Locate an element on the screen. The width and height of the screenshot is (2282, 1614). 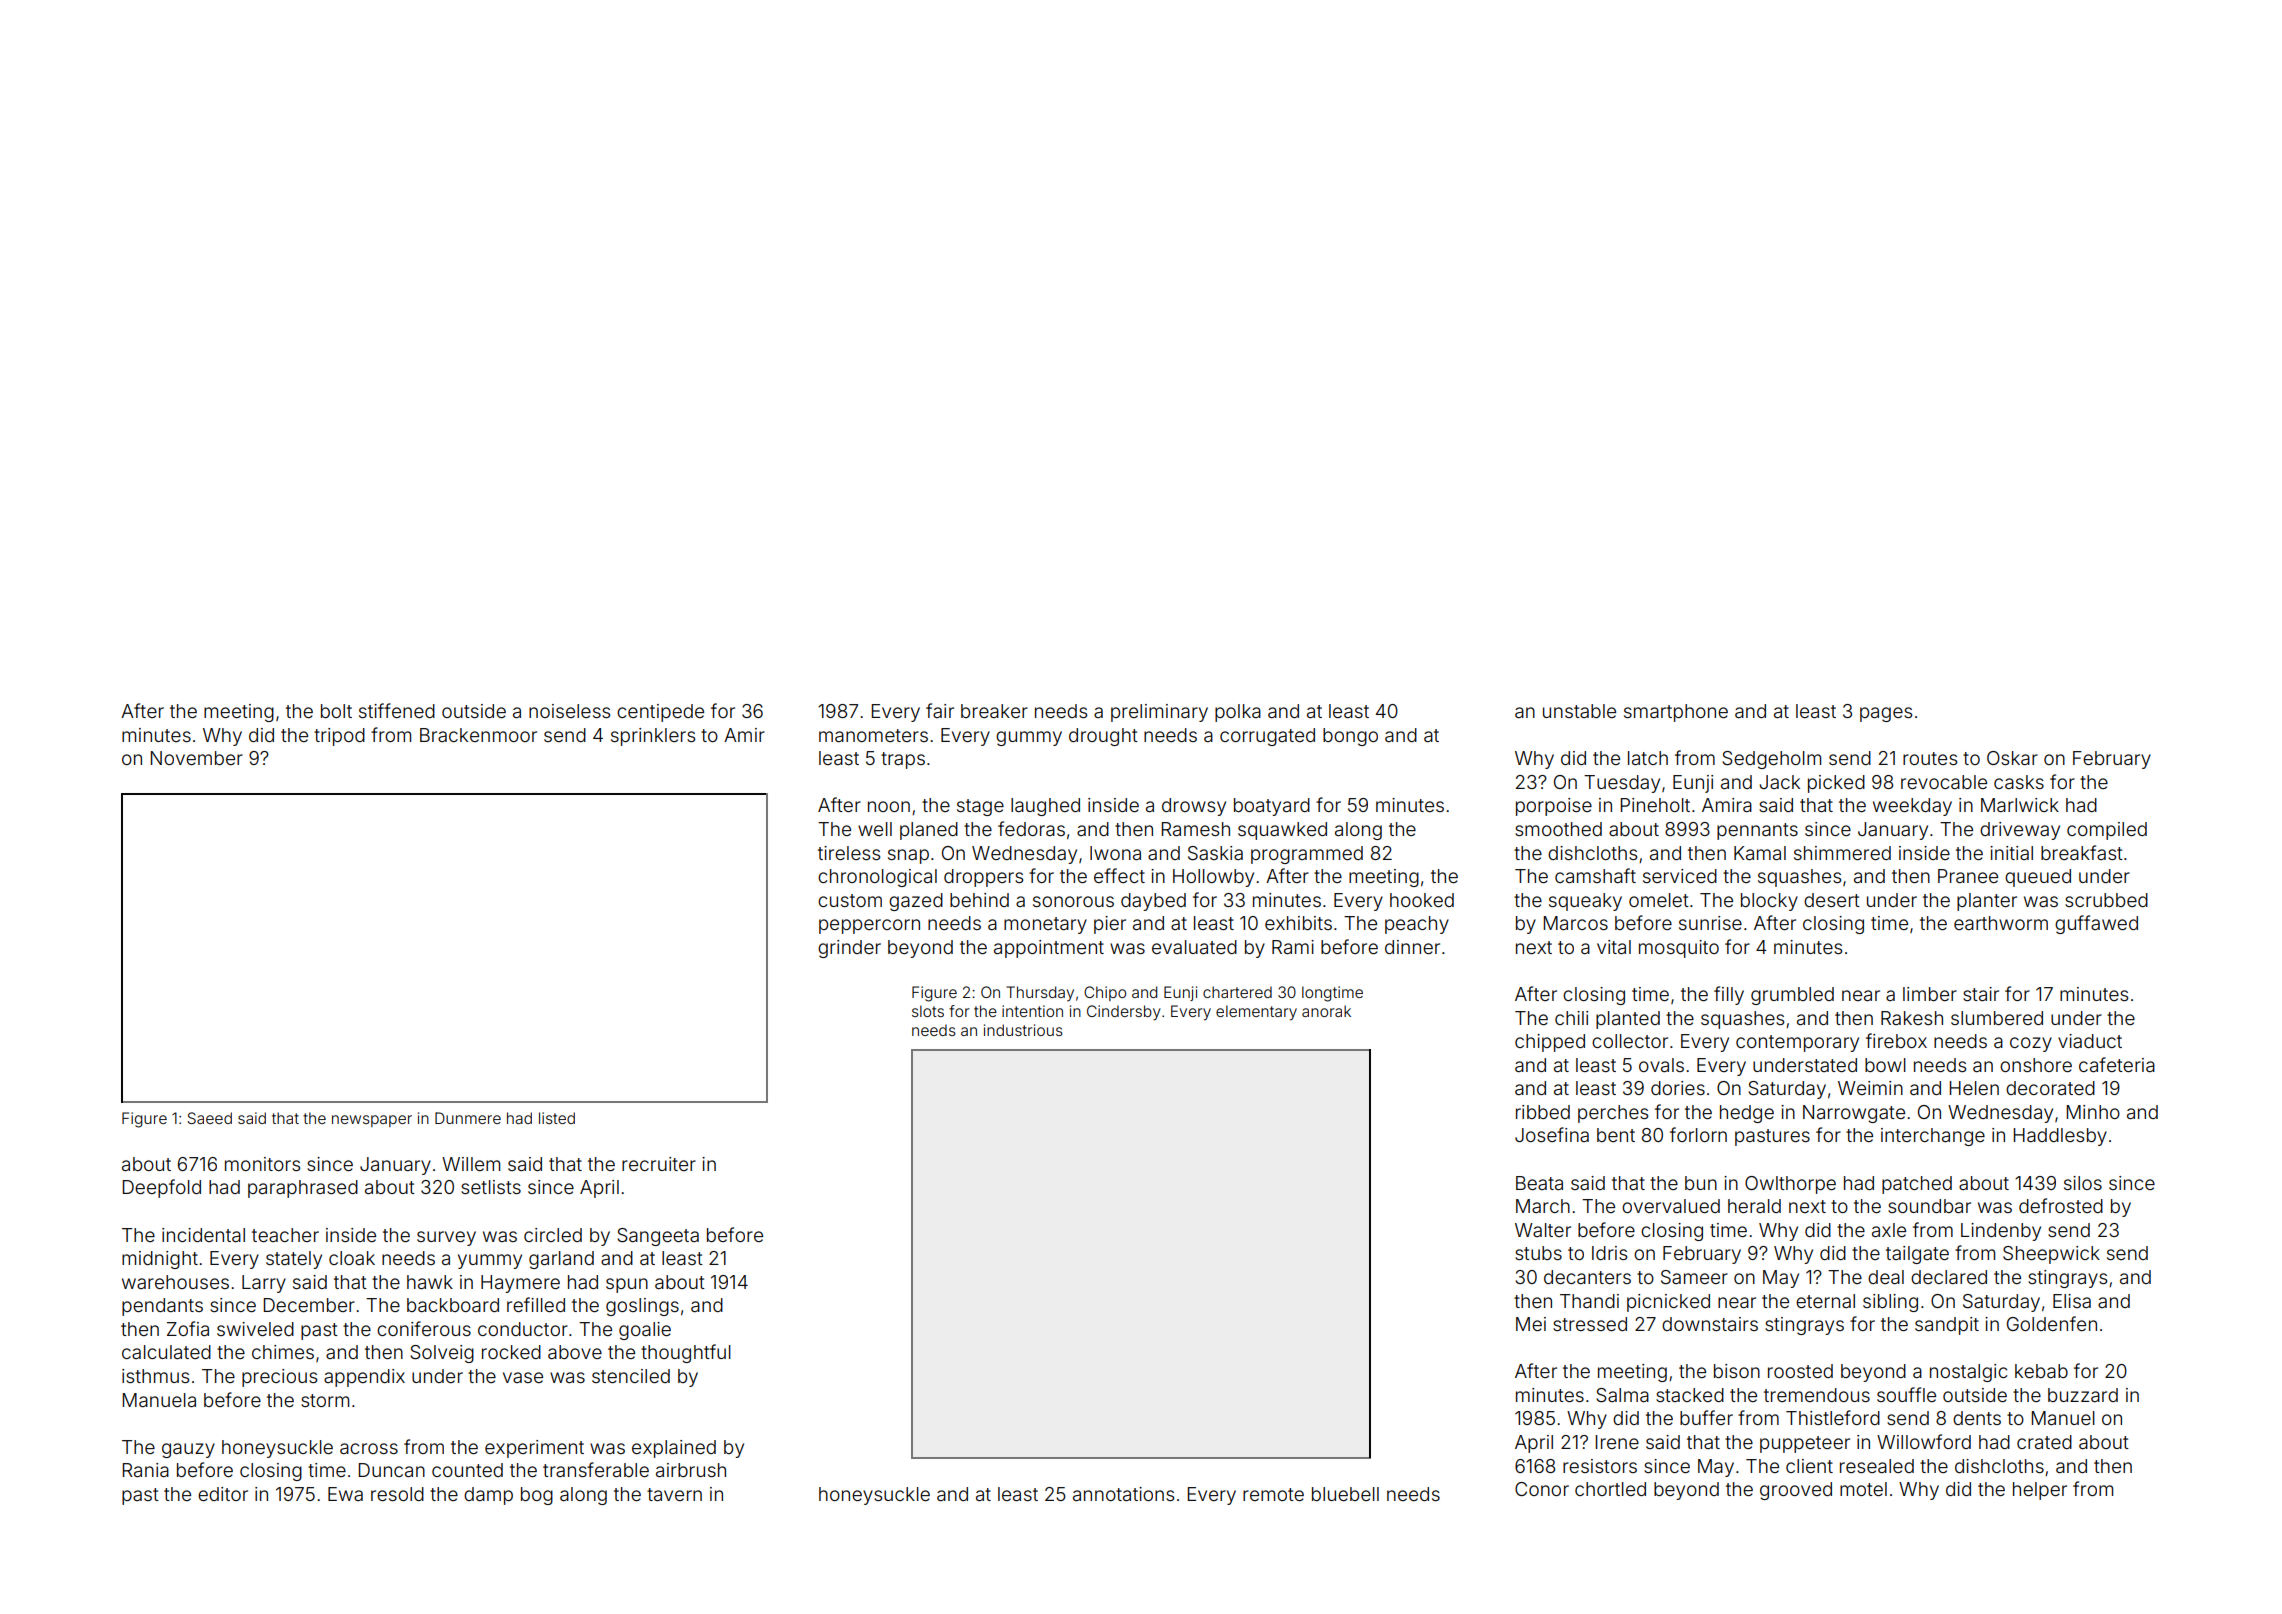
slots is located at coordinates (928, 1011).
